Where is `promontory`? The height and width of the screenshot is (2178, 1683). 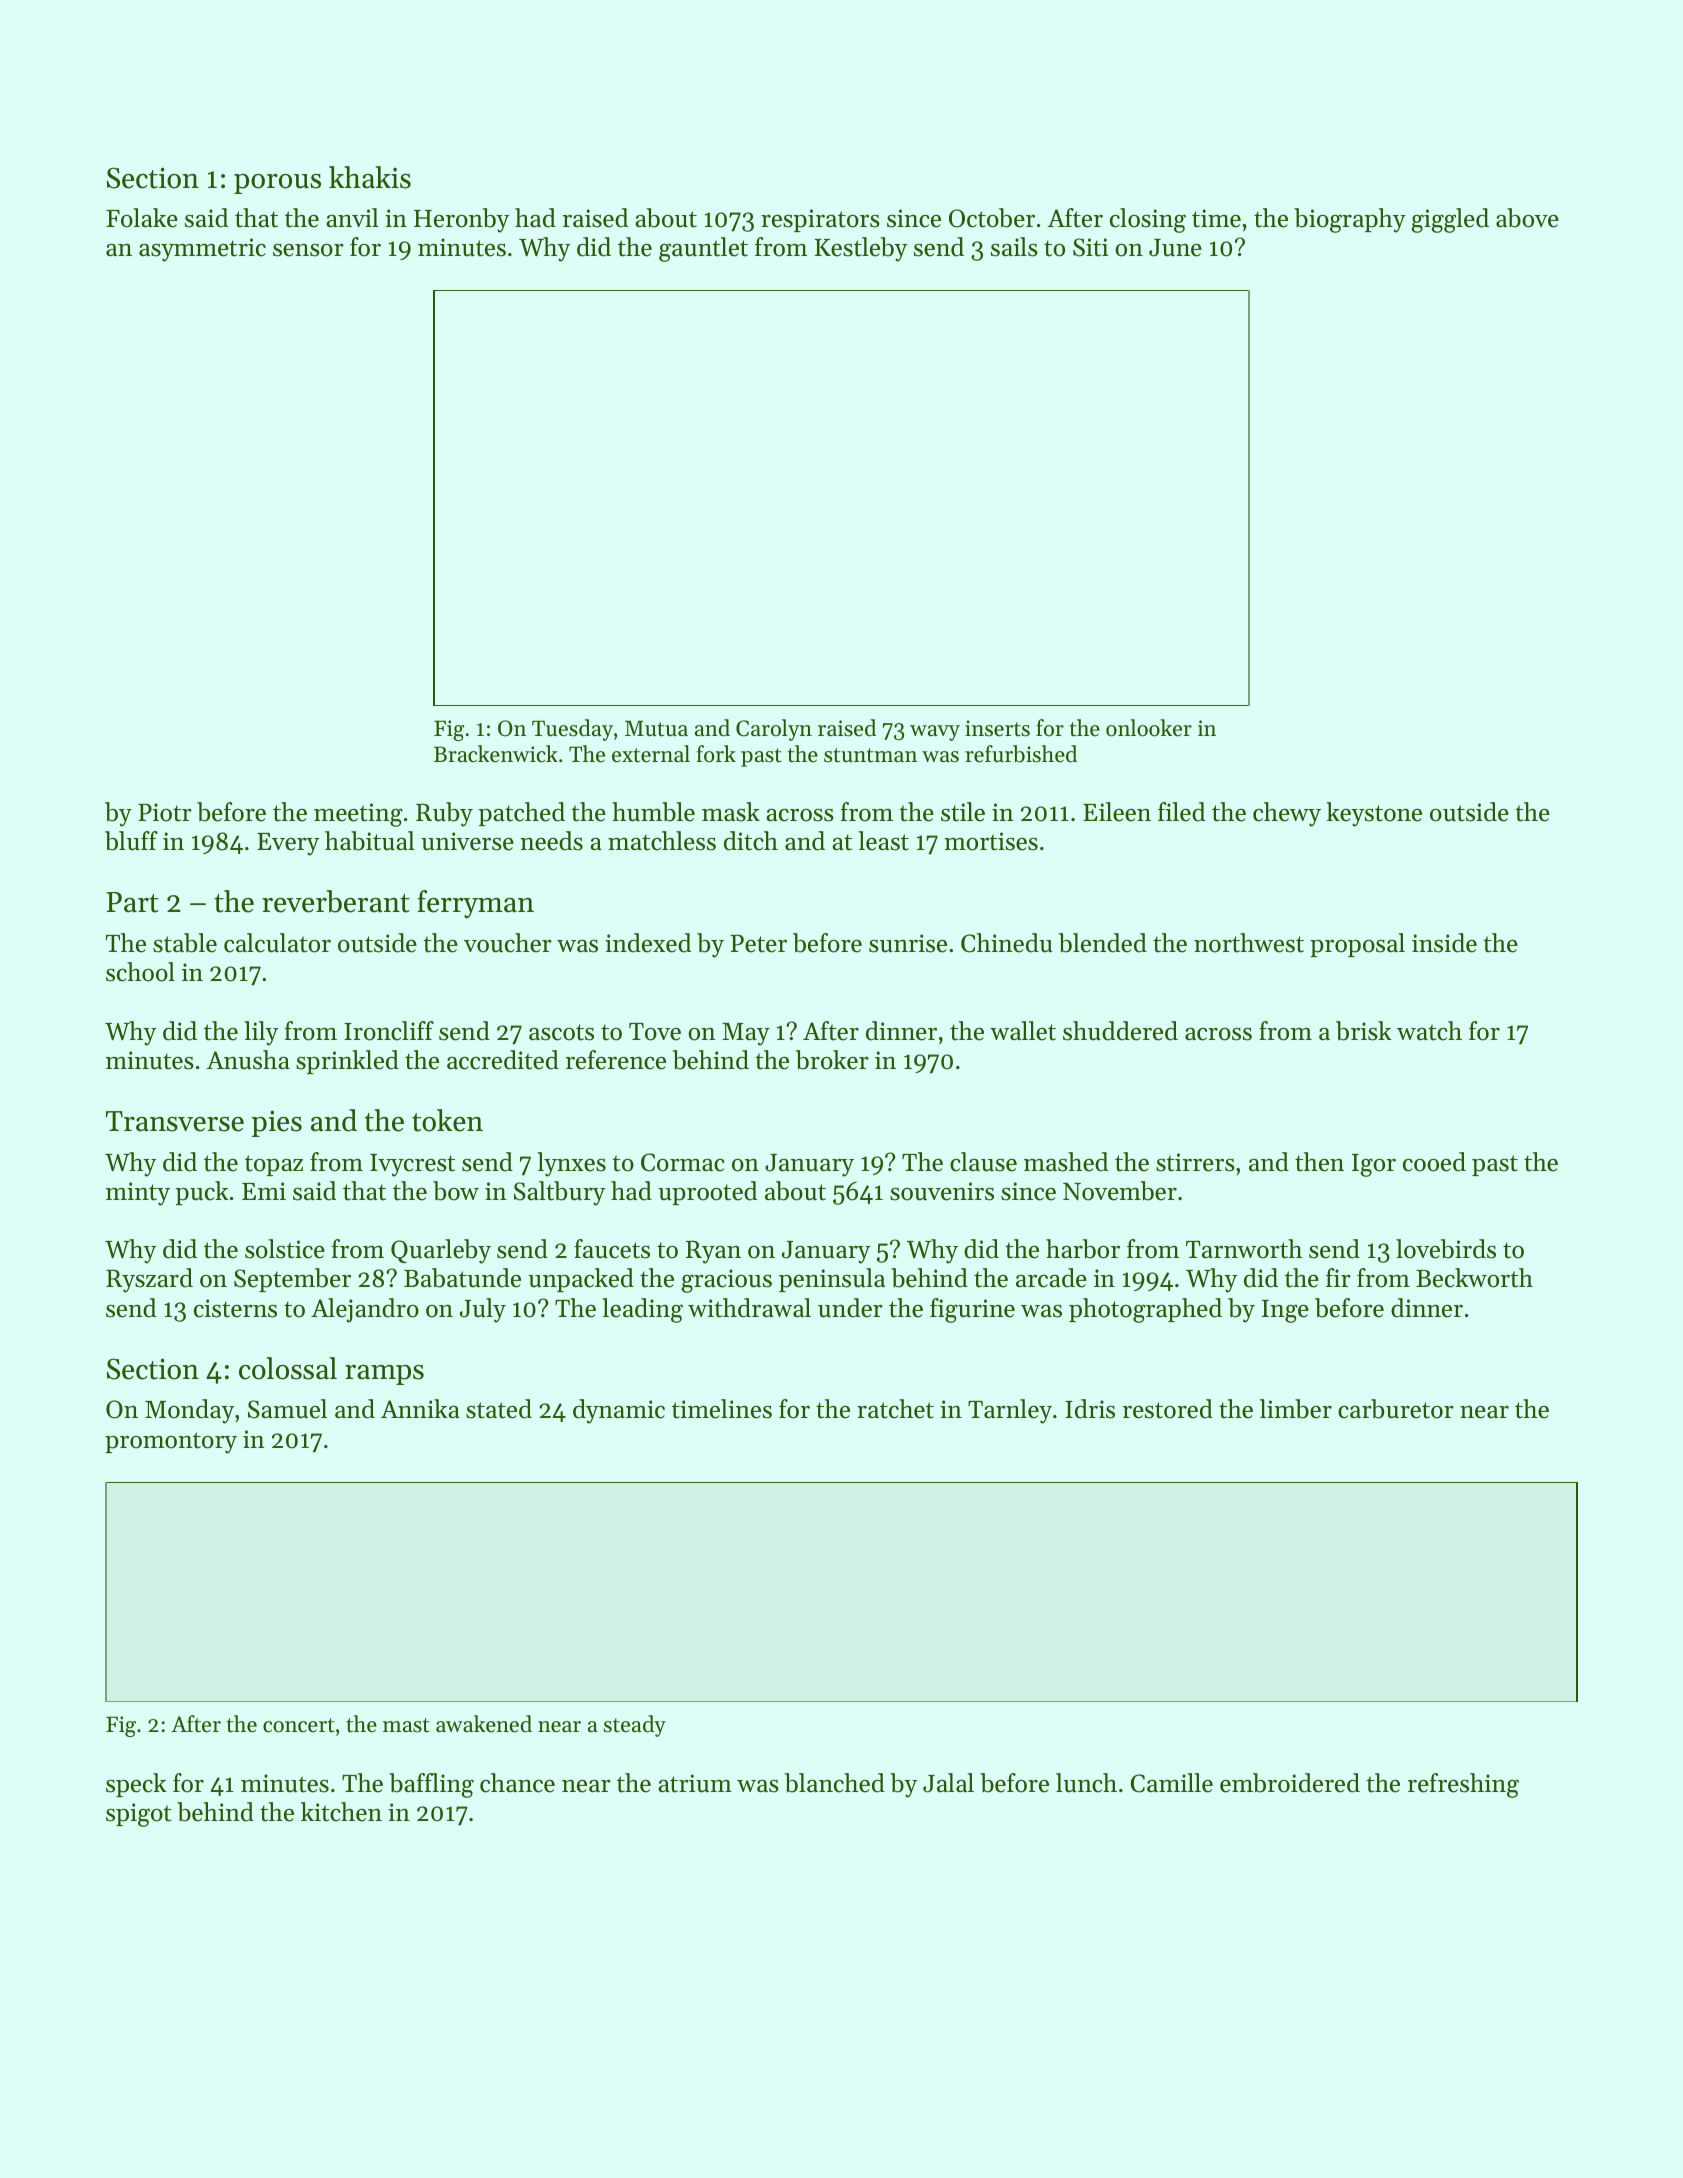
promontory is located at coordinates (171, 1443).
